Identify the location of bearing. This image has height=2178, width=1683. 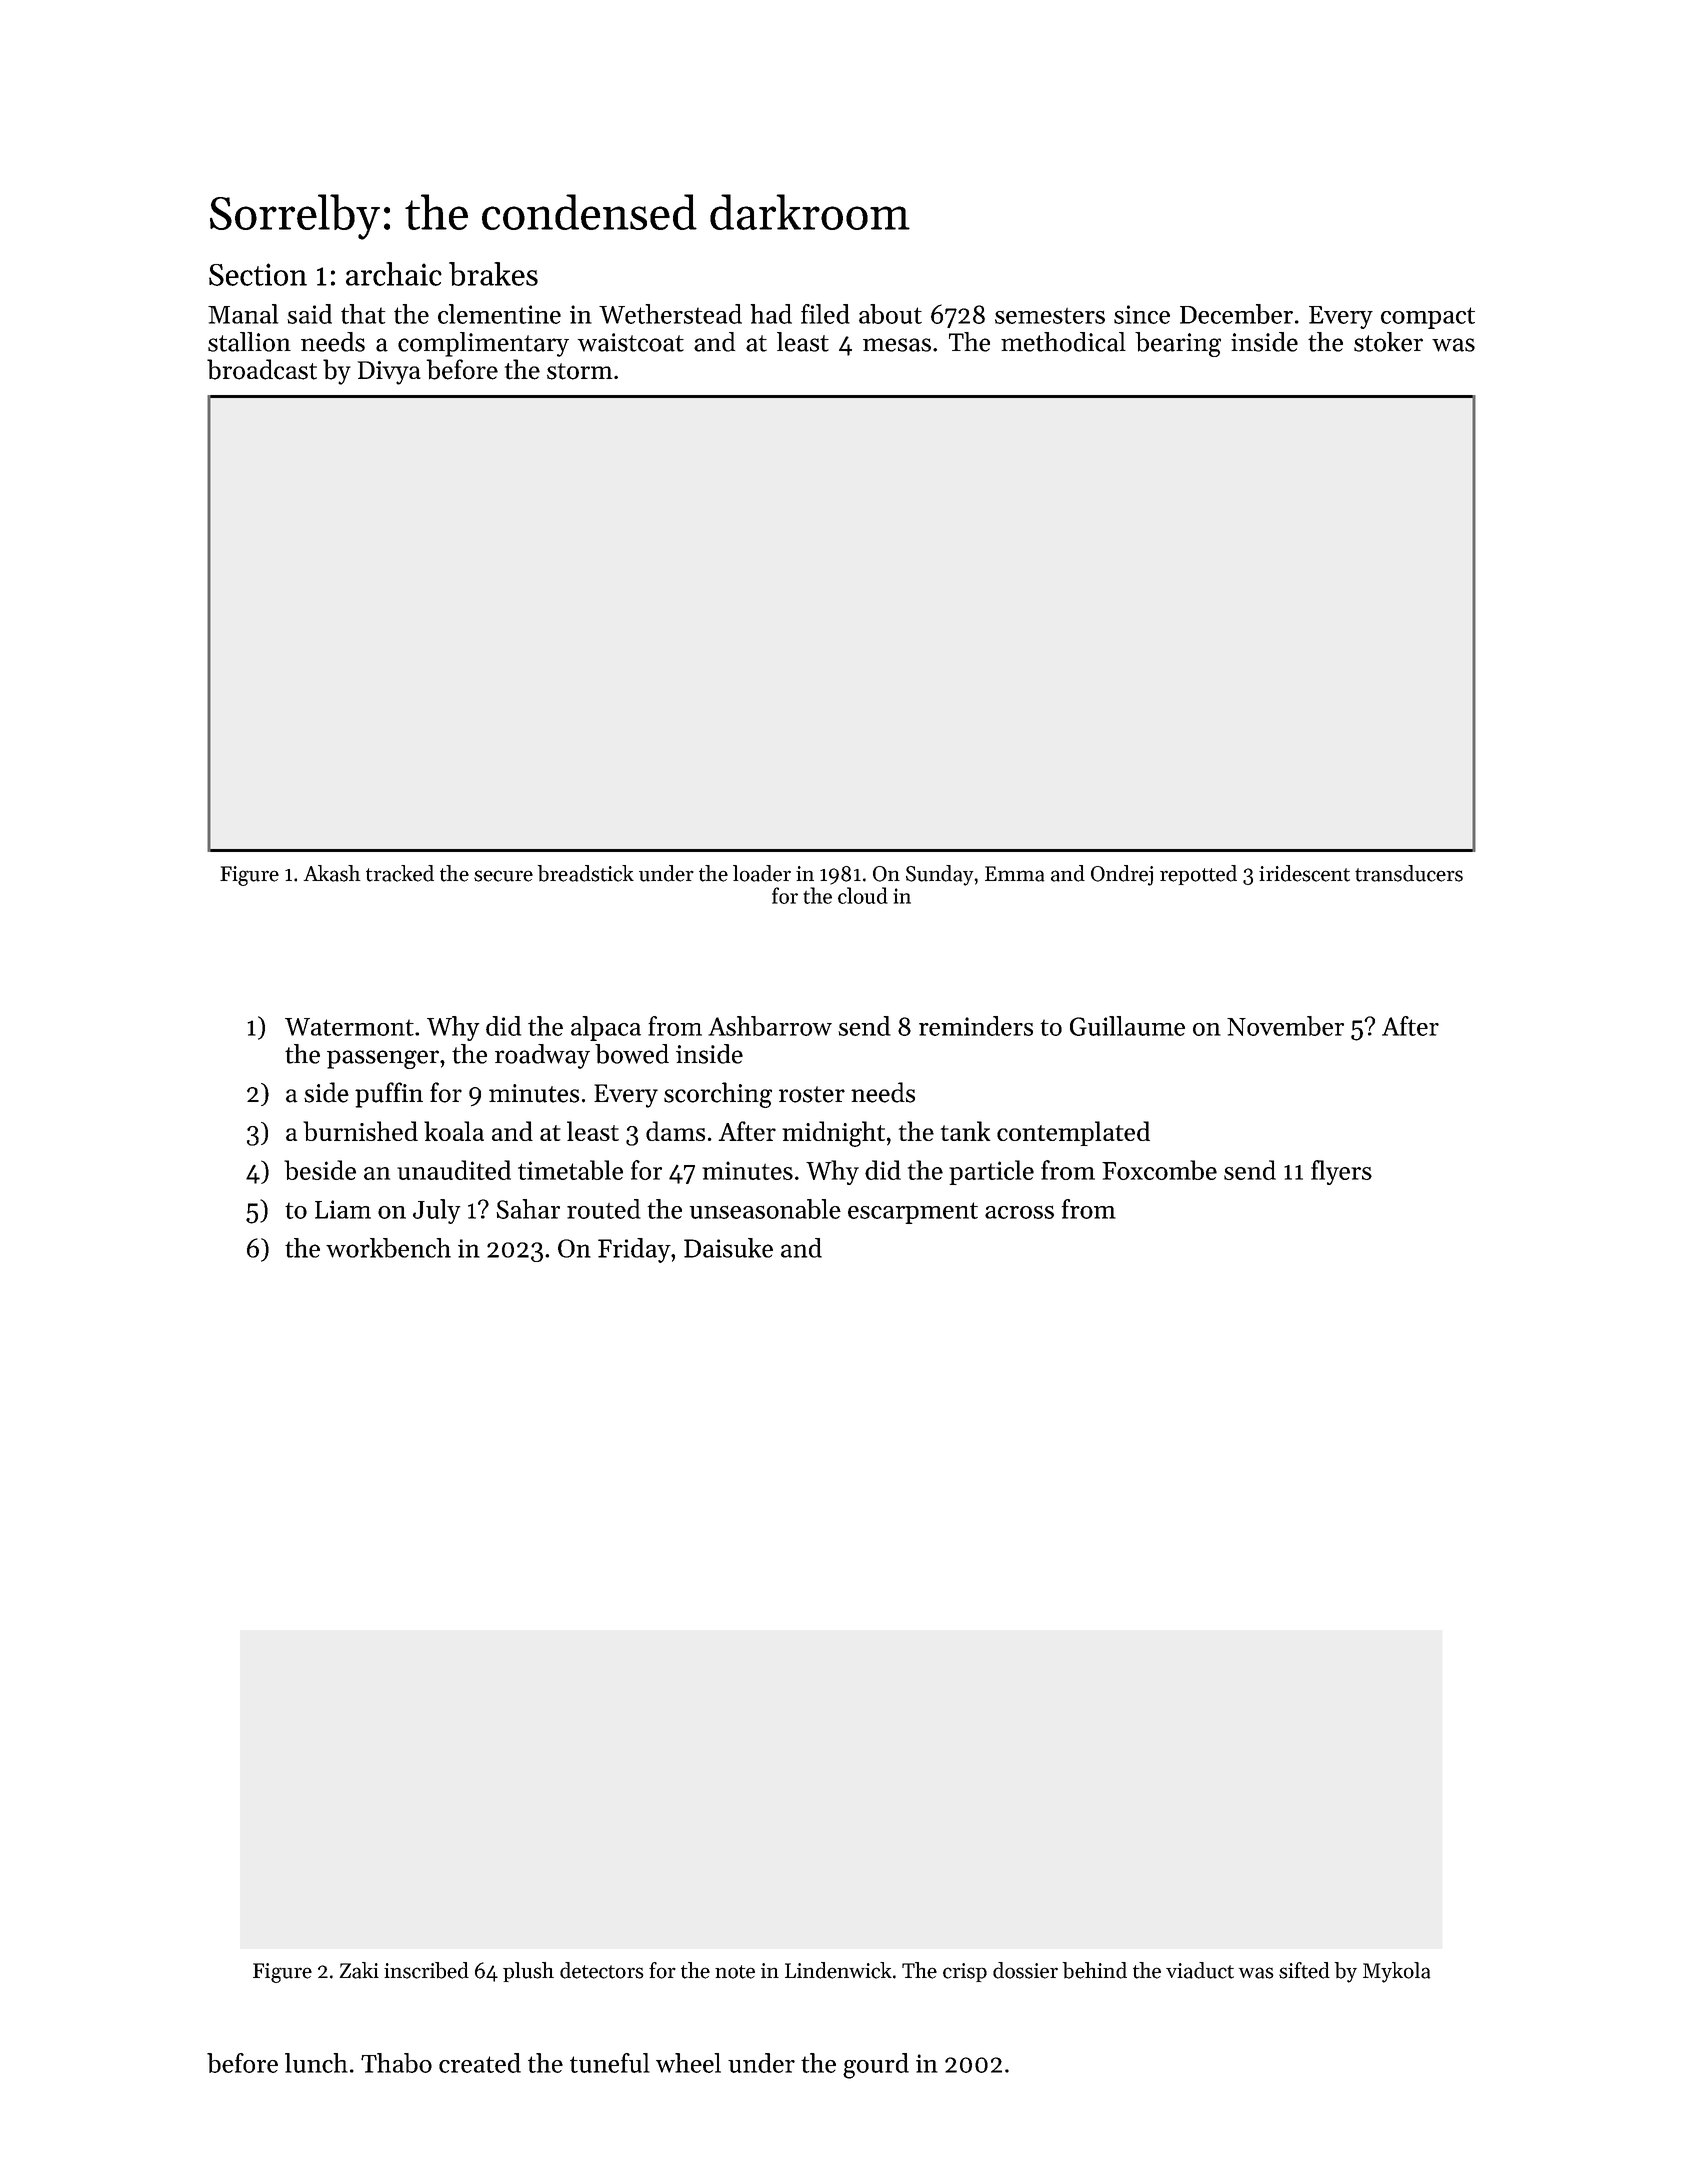
(1178, 344).
